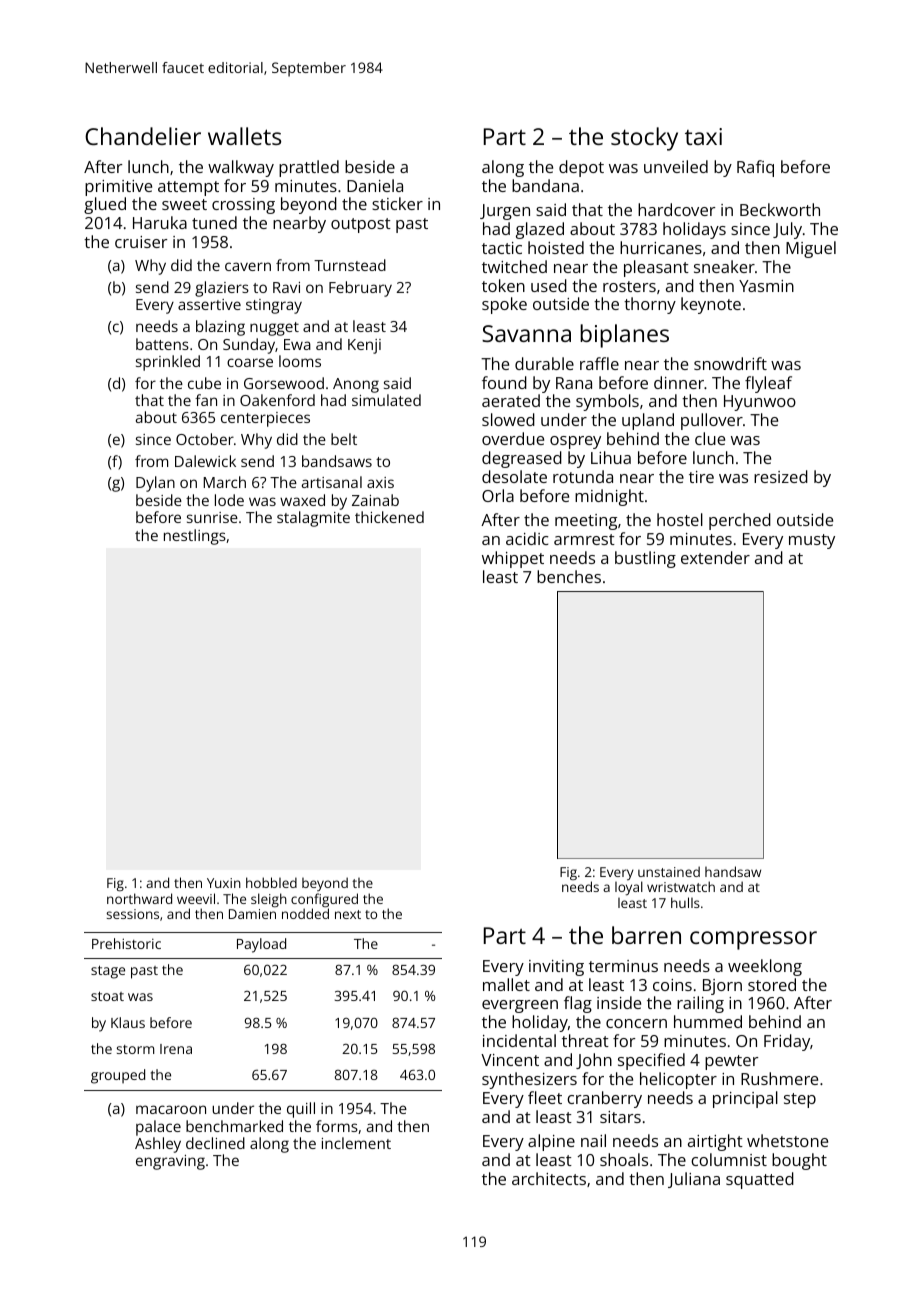 This screenshot has height=1308, width=924. Describe the element at coordinates (128, 1022) in the screenshot. I see `Klaus` at that location.
